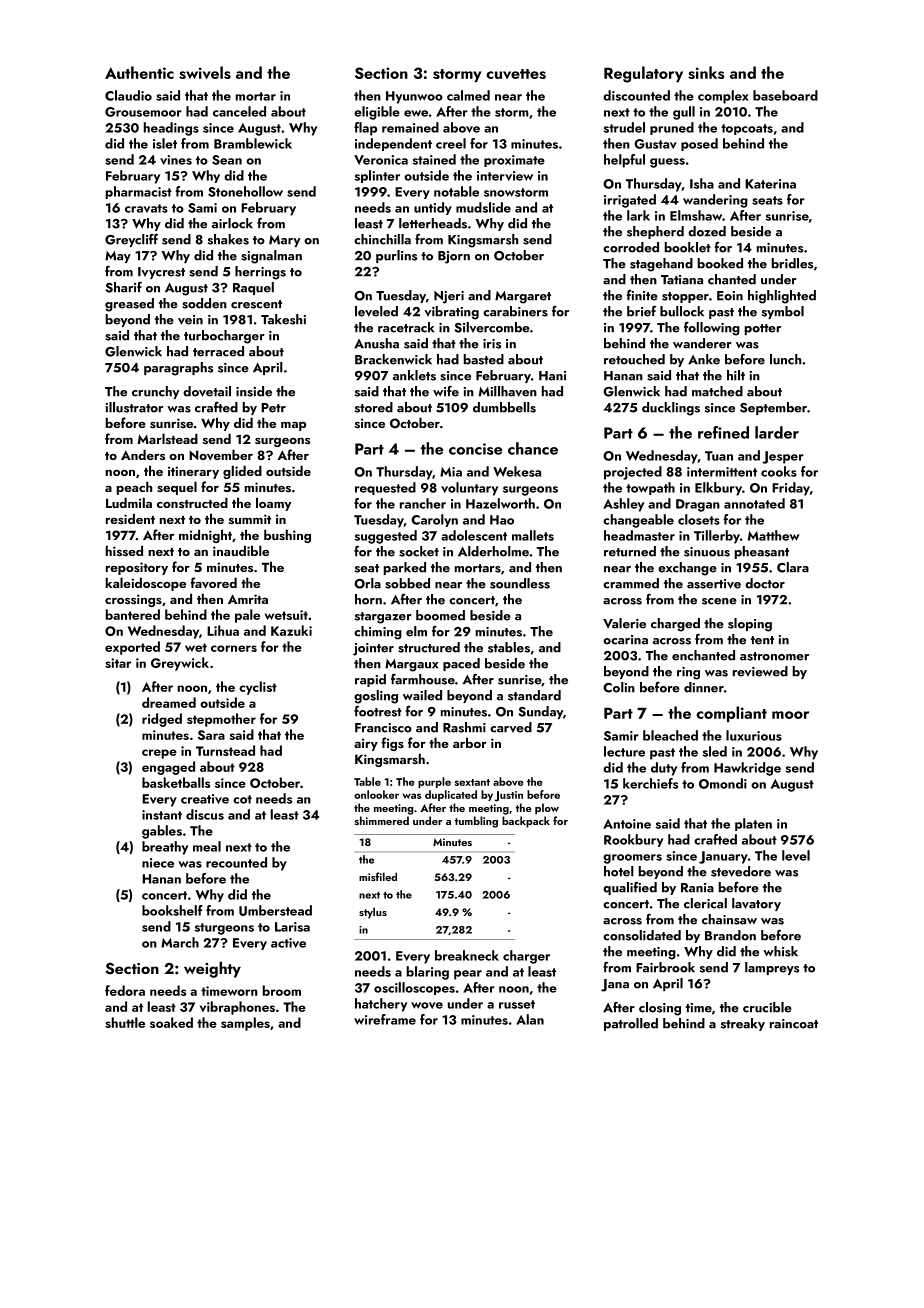 The width and height of the document is (924, 1308). I want to click on mudslide, so click(483, 207).
